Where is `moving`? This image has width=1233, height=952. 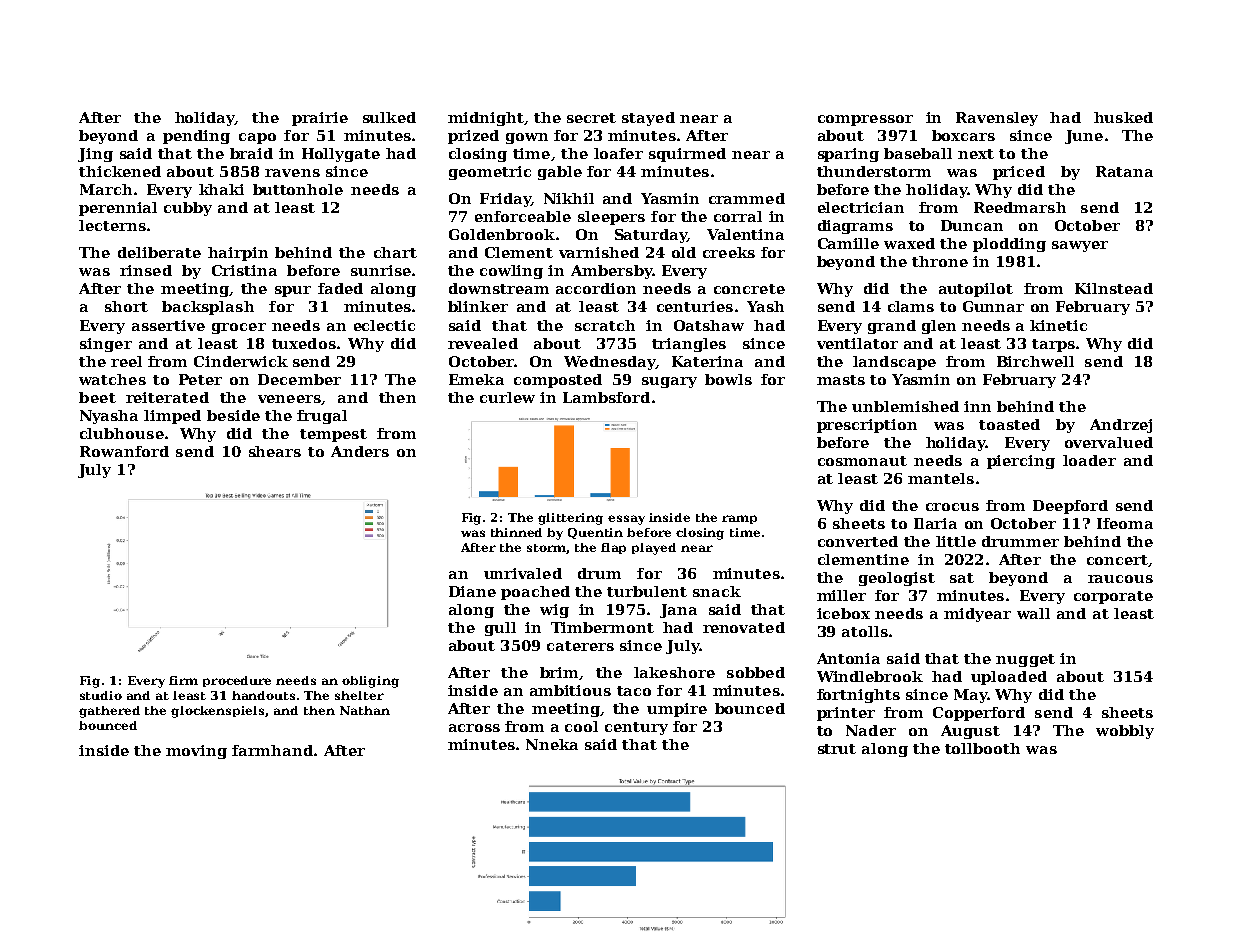
moving is located at coordinates (196, 752).
